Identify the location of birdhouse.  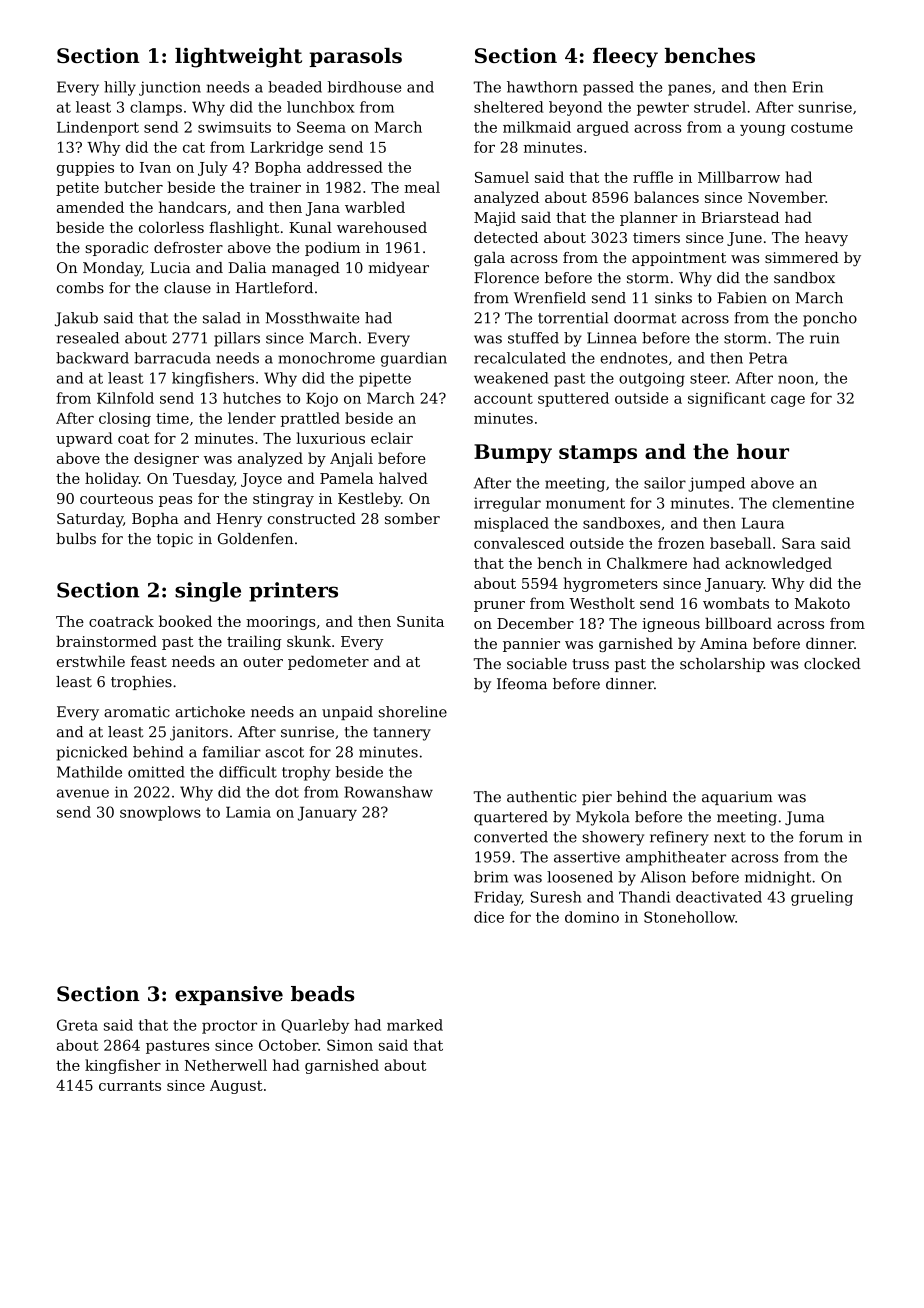
(364, 87).
